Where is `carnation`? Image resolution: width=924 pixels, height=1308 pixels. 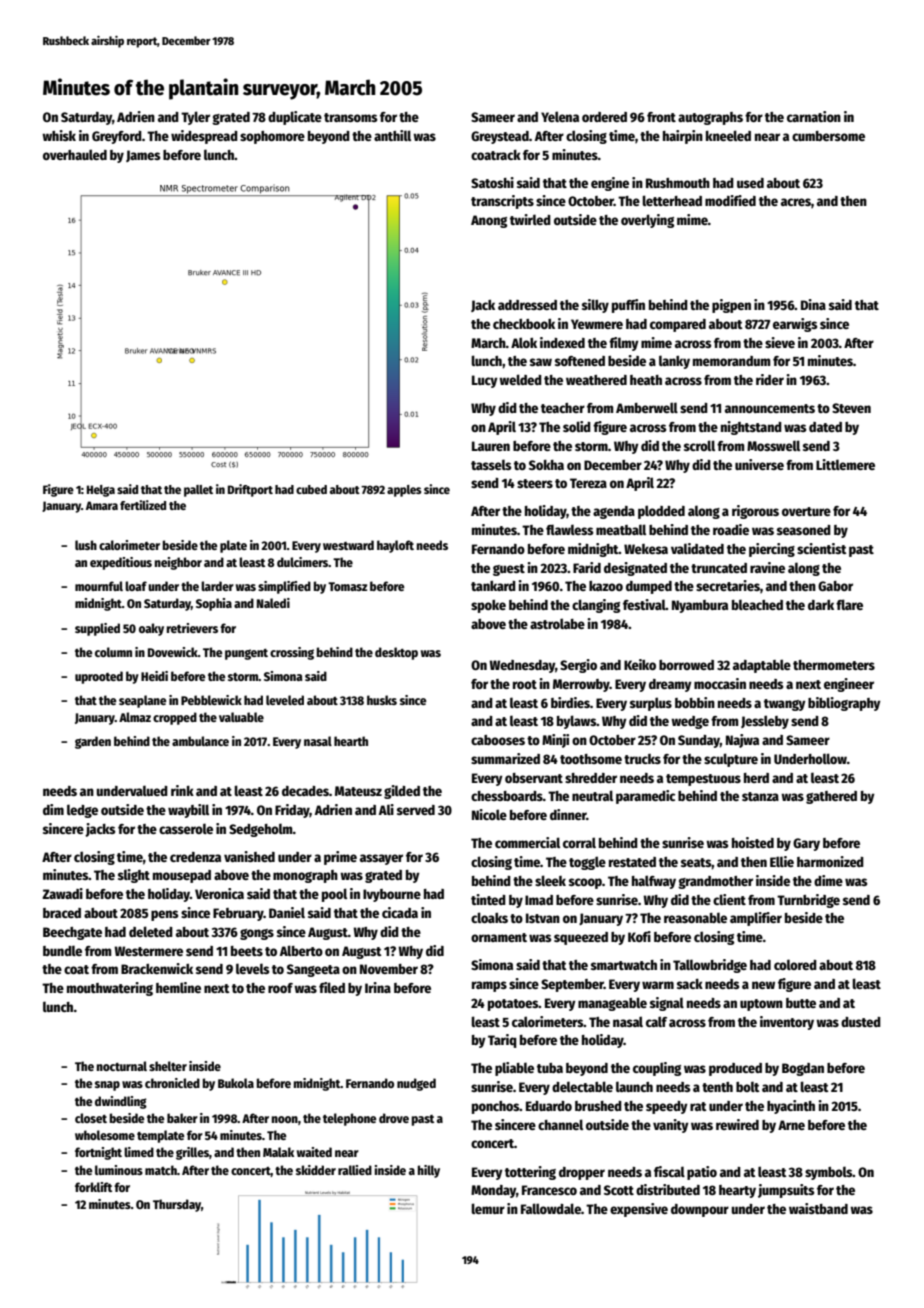 carnation is located at coordinates (814, 116).
